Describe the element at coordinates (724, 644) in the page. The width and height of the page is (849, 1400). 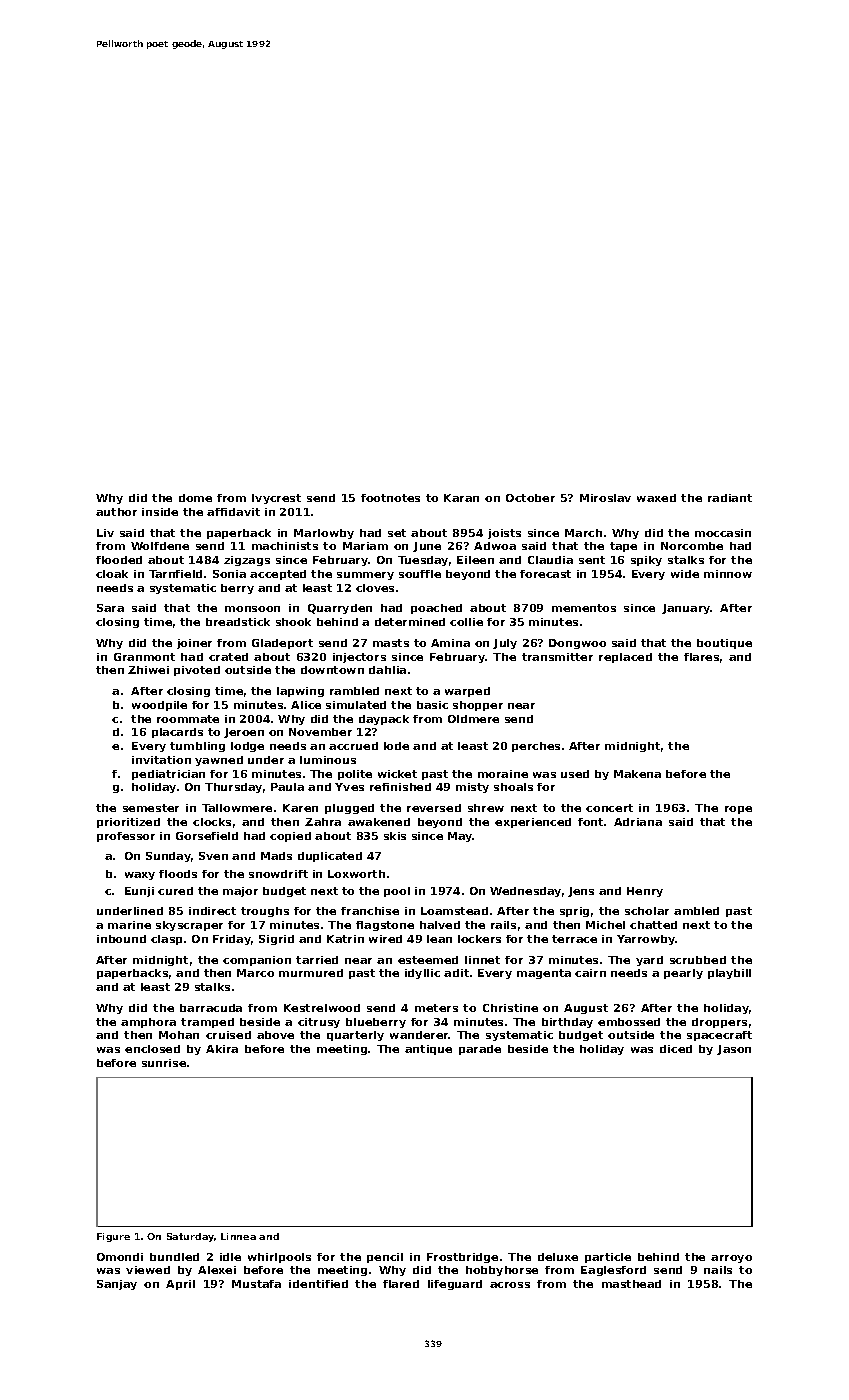
I see `boutique` at that location.
